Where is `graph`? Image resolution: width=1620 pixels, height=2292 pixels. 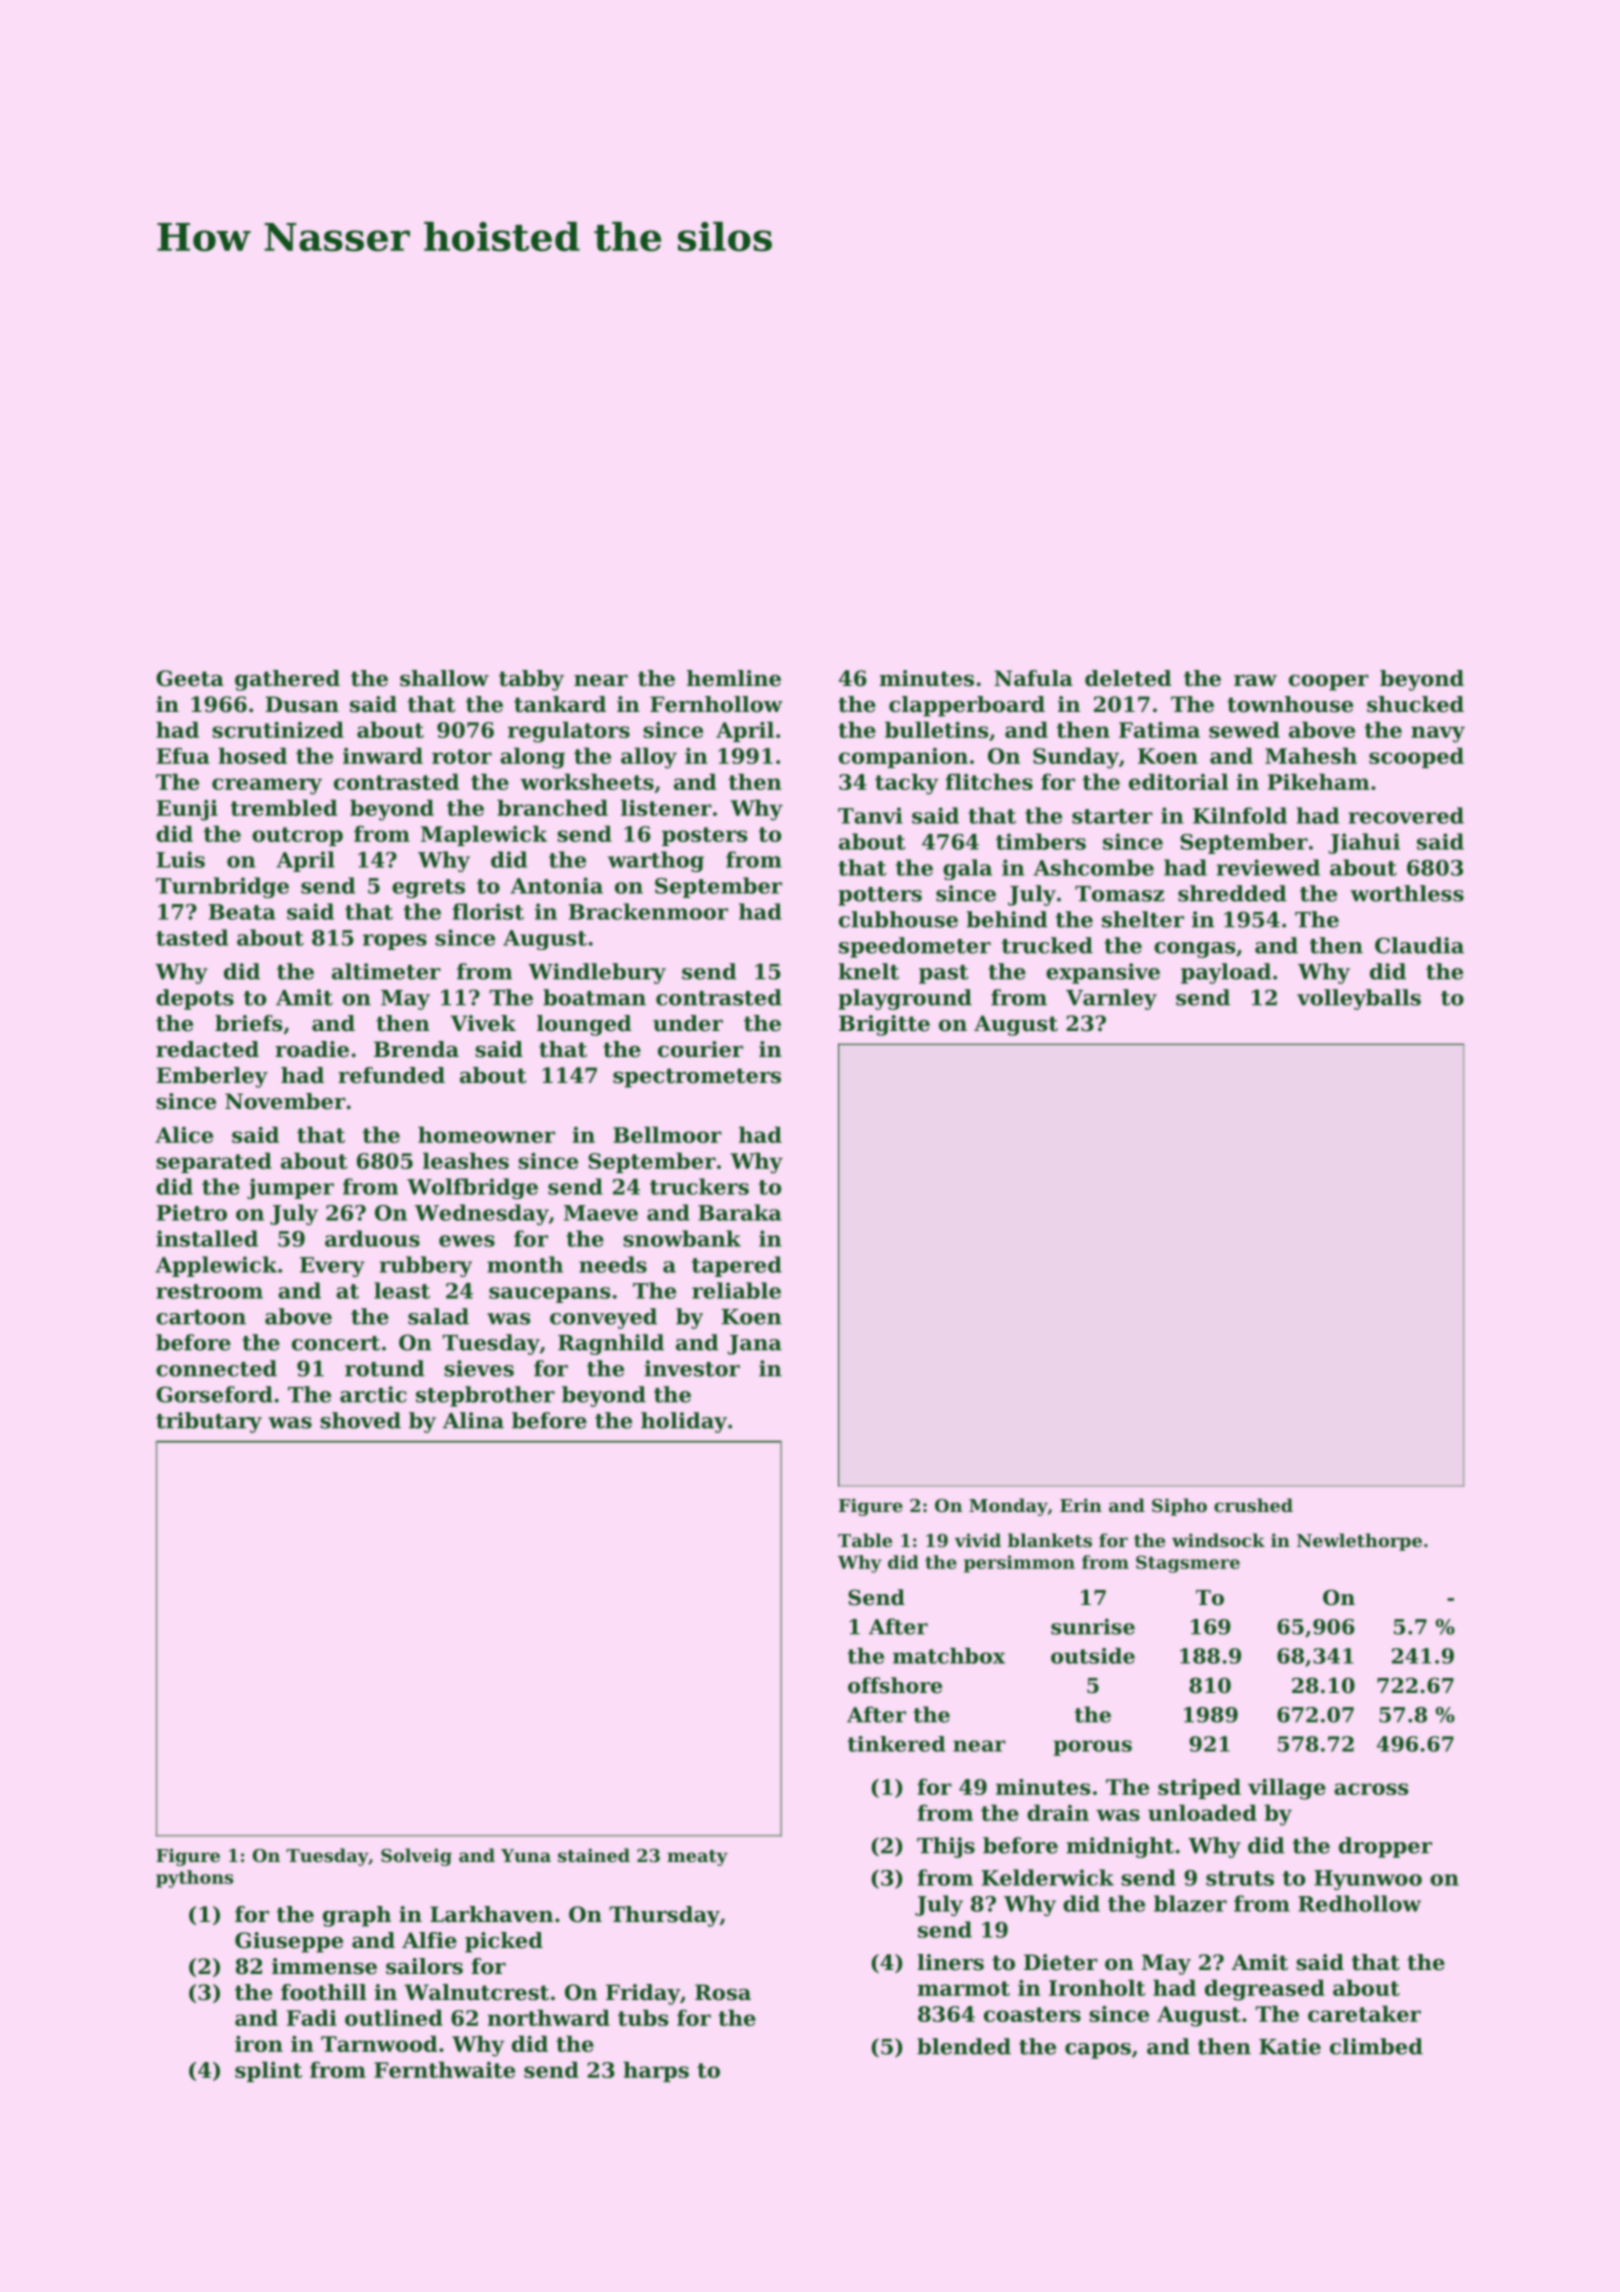 graph is located at coordinates (357, 1916).
